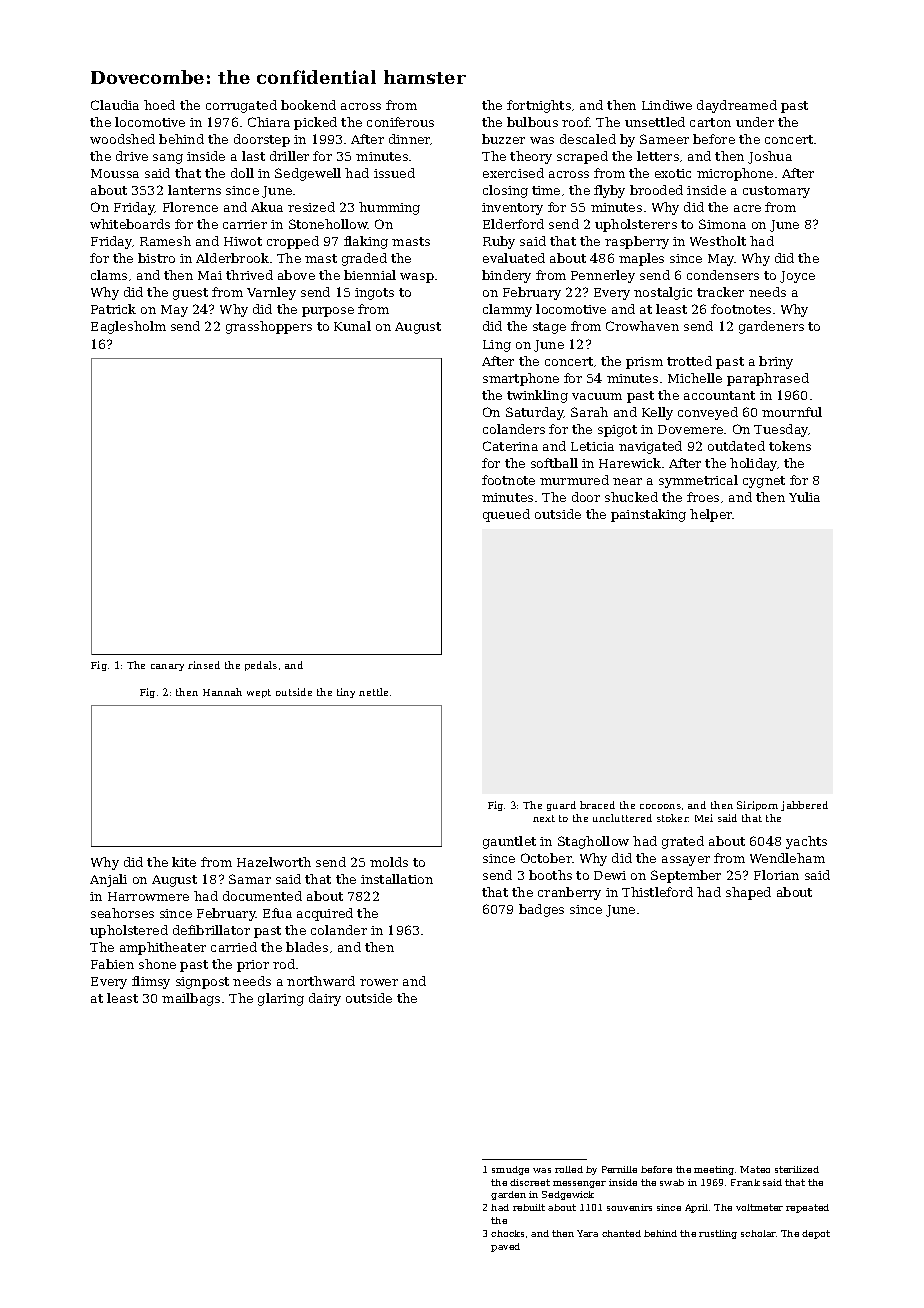  Describe the element at coordinates (379, 982) in the screenshot. I see `rower` at that location.
